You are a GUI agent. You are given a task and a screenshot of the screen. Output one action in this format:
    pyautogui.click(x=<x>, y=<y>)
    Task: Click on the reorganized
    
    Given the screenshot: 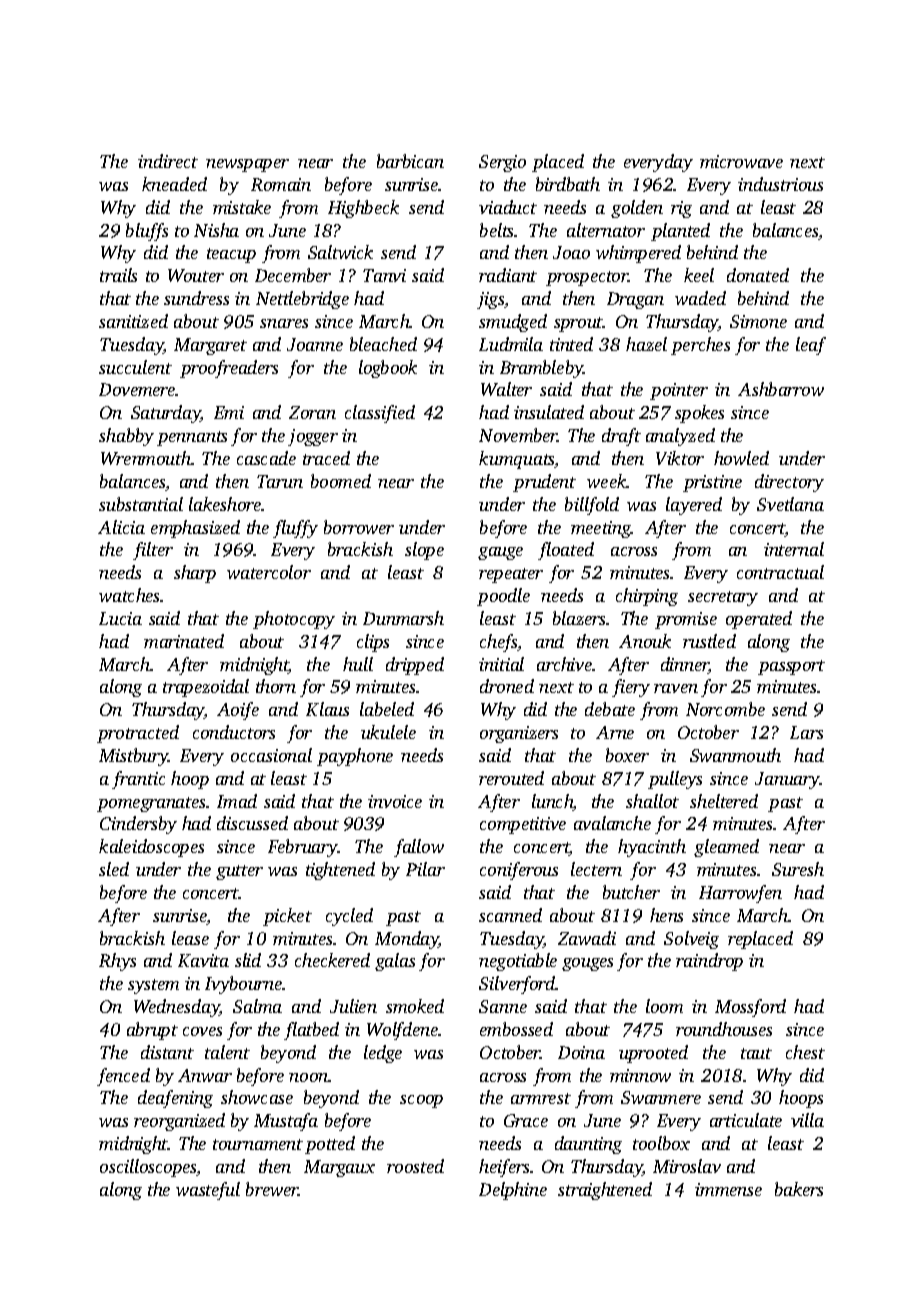 What is the action you would take?
    pyautogui.click(x=179, y=1122)
